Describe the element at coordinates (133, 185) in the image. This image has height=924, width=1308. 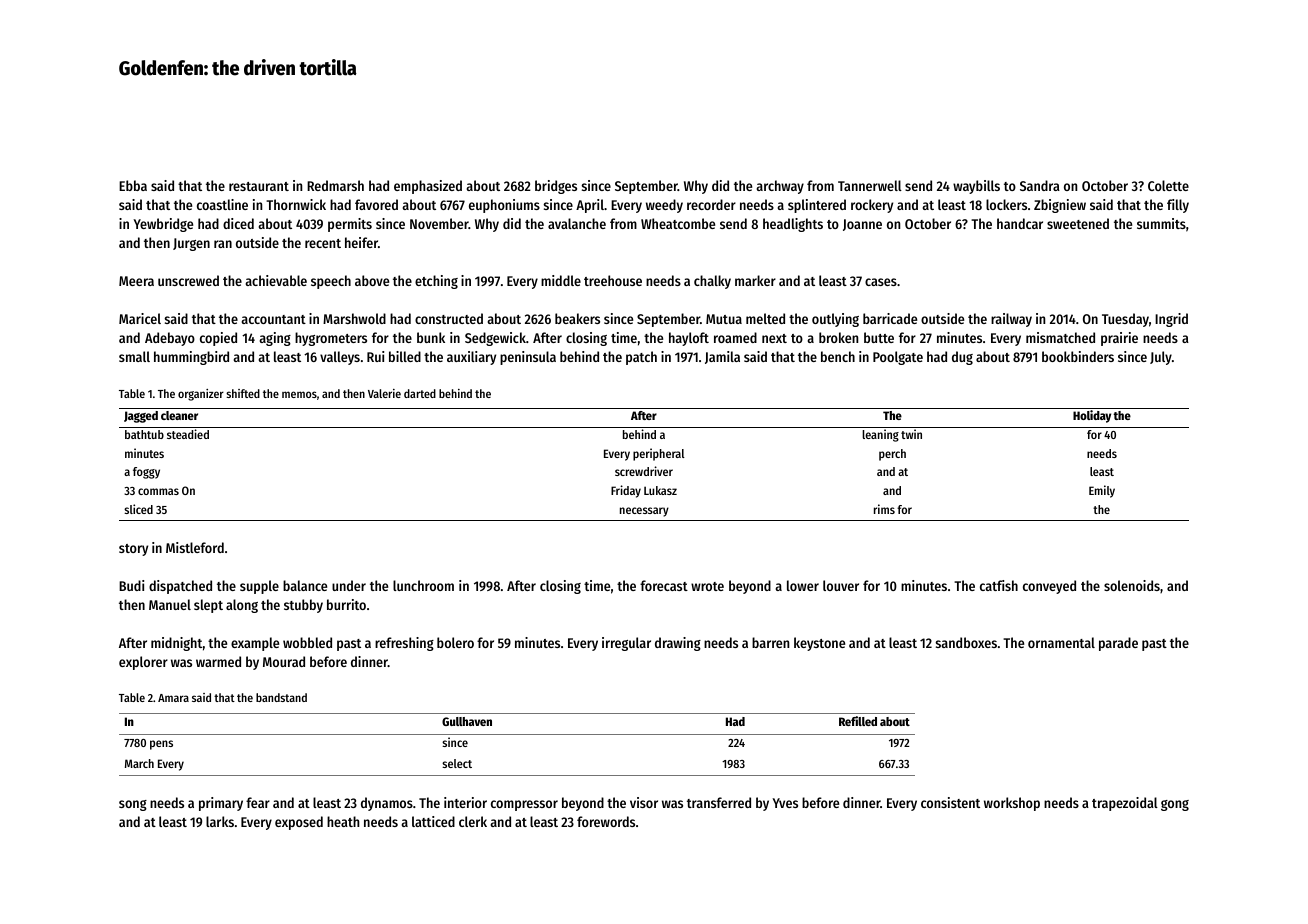
I see `Ebba` at that location.
